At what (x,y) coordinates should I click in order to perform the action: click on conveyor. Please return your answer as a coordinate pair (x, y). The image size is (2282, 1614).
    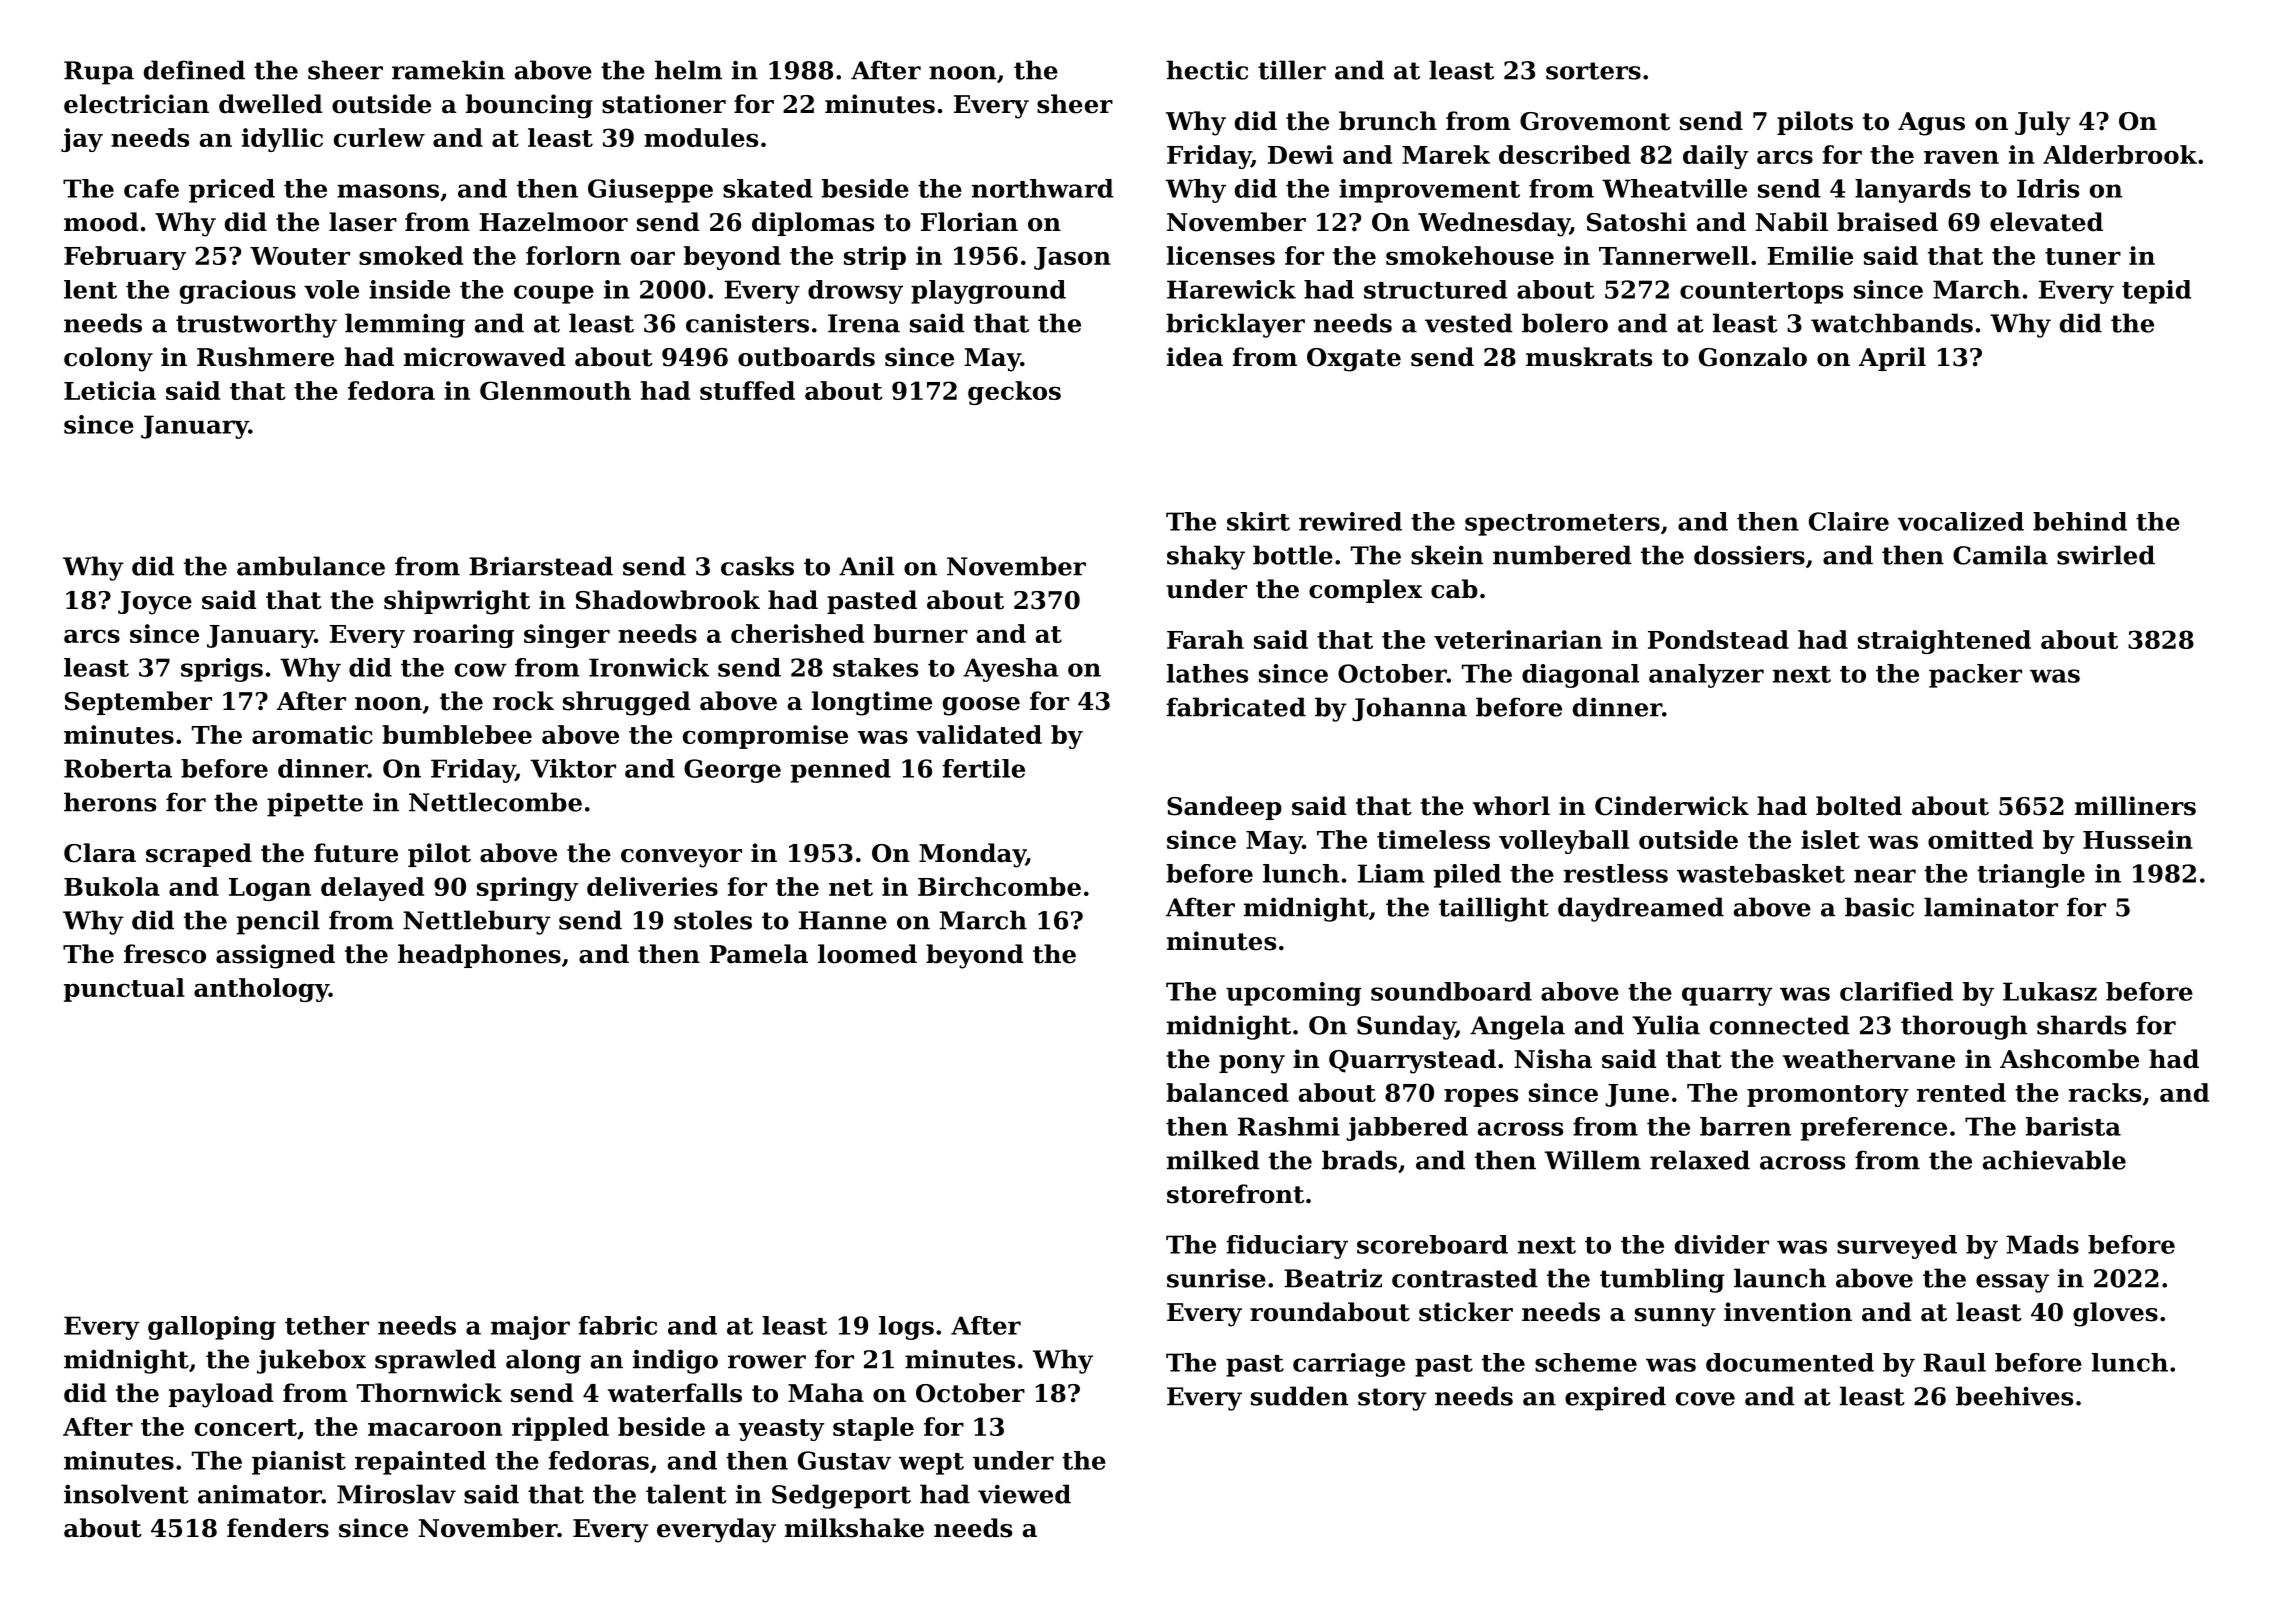
    Looking at the image, I should click on (681, 858).
